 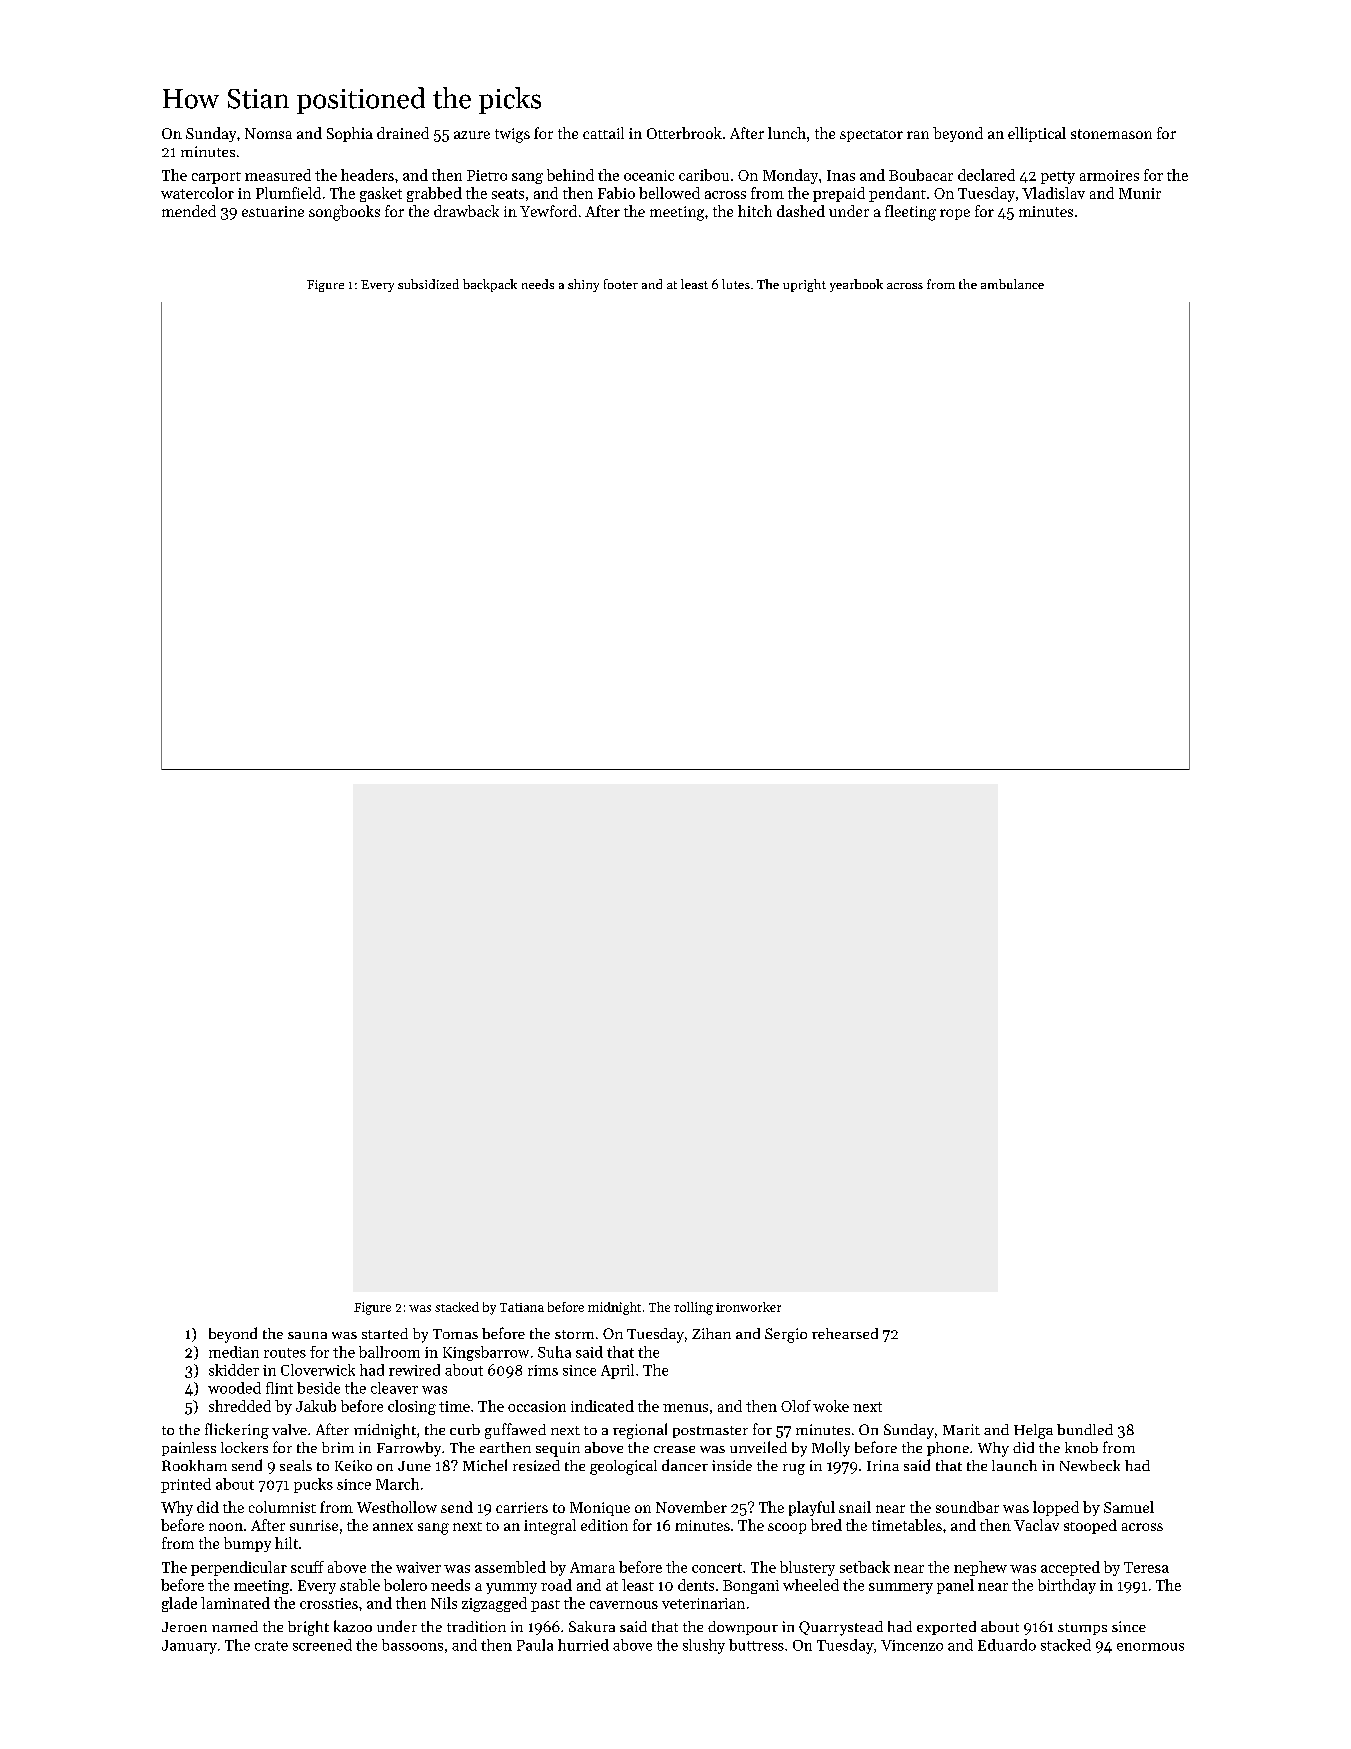 I want to click on April, so click(x=617, y=1371).
